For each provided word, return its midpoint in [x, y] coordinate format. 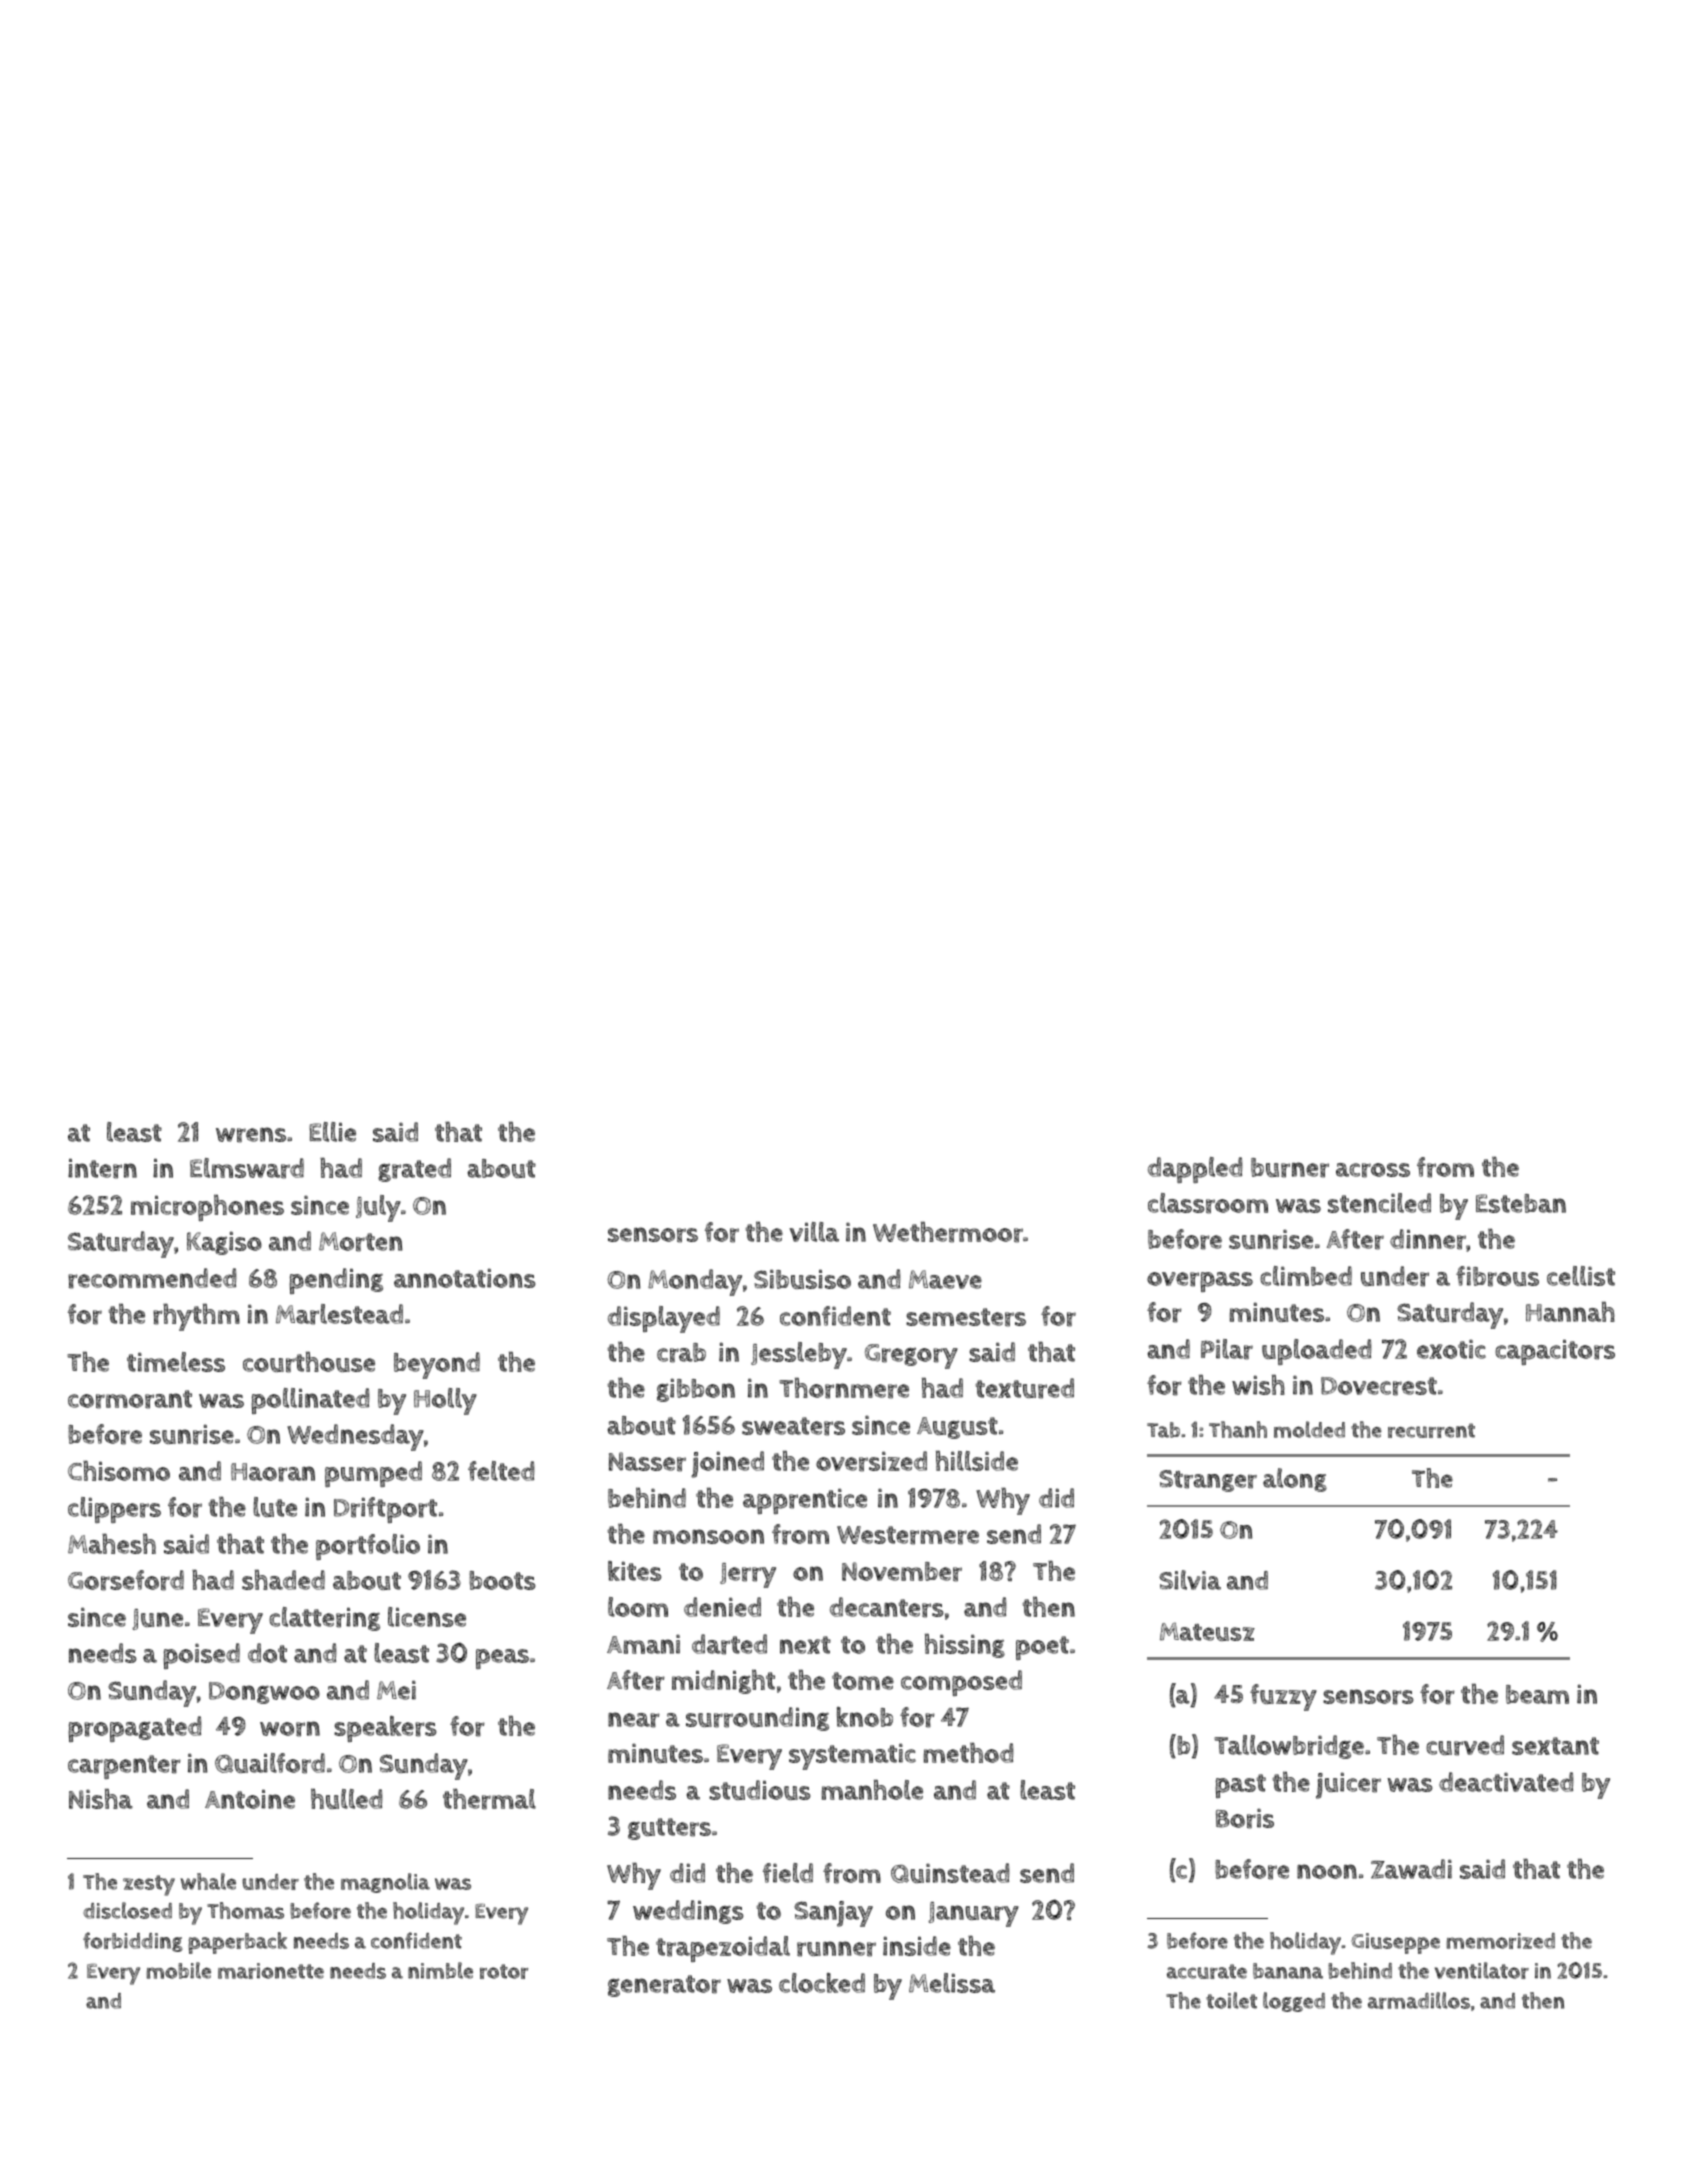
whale [208, 1881]
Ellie [332, 1132]
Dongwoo [264, 1693]
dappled [1195, 1170]
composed [961, 1683]
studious [760, 1790]
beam [1537, 1694]
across [1373, 1170]
